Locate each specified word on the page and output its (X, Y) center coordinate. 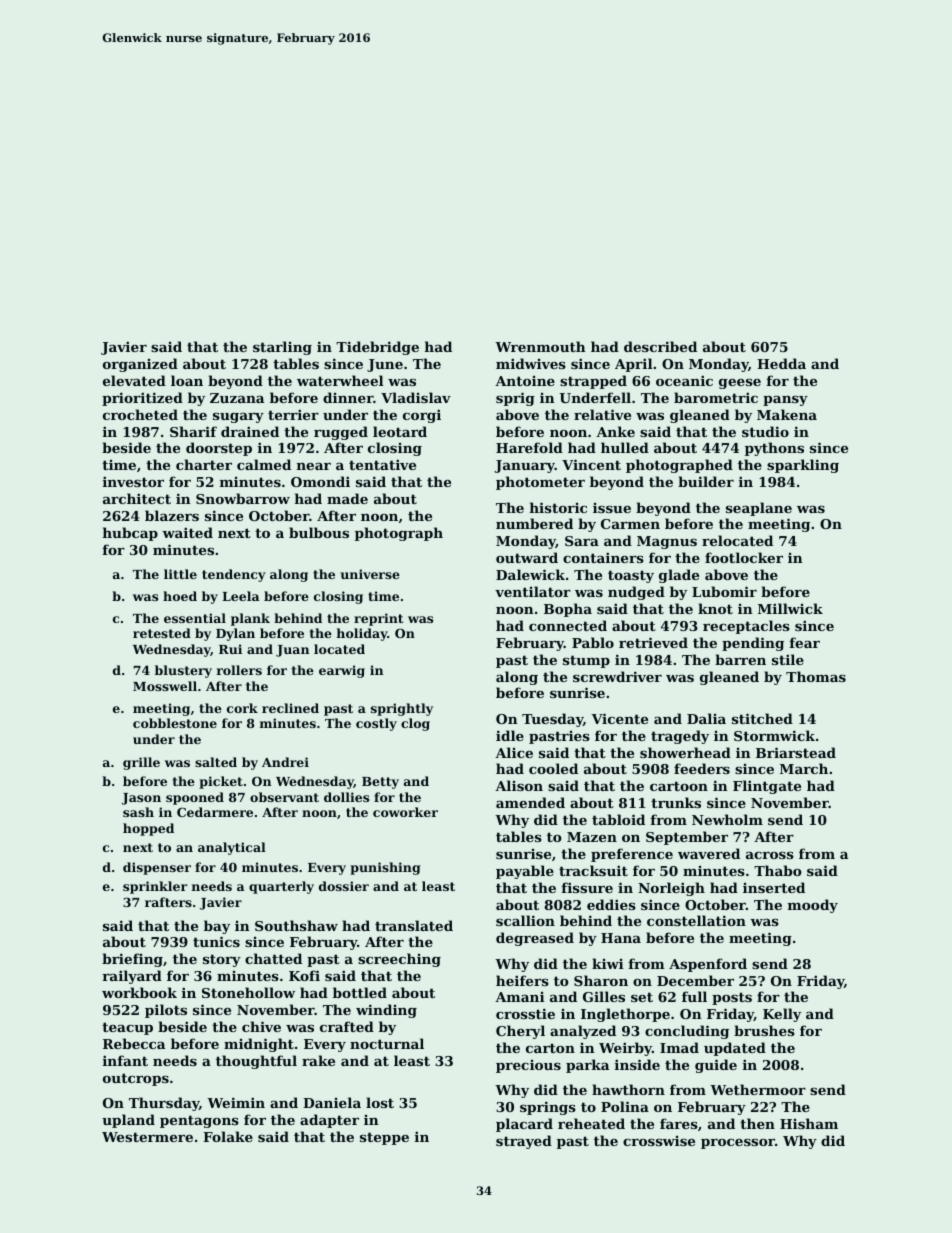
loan (187, 380)
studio (765, 431)
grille (141, 763)
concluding (687, 1032)
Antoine (525, 381)
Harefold (529, 447)
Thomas (816, 676)
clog (415, 724)
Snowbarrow (243, 498)
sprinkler (155, 887)
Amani (520, 997)
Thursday (164, 1104)
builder (706, 481)
